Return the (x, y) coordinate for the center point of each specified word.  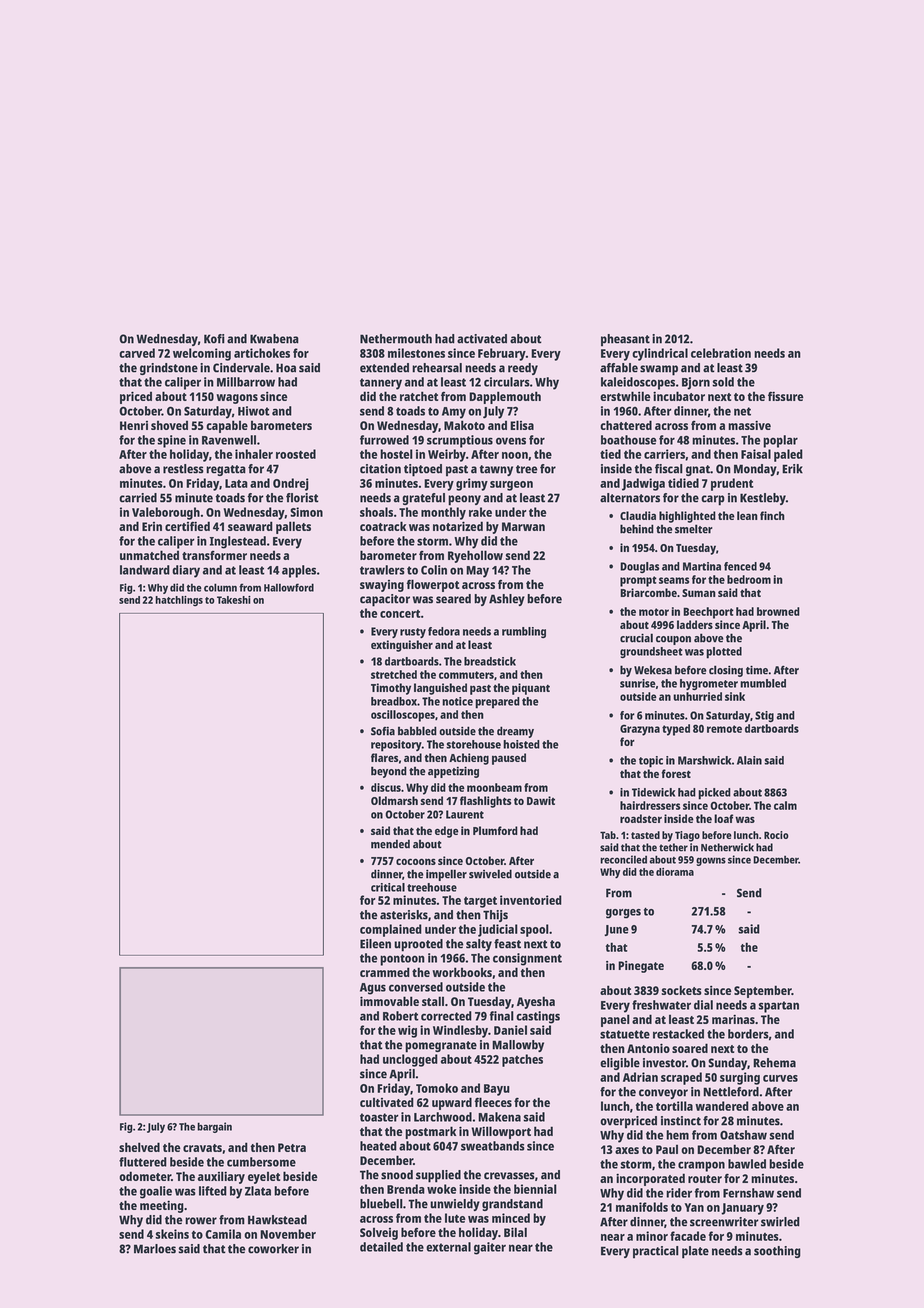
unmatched (149, 555)
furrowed (384, 440)
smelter (694, 529)
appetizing (453, 772)
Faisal (756, 454)
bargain (214, 1127)
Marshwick (704, 760)
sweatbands (493, 1146)
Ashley (507, 600)
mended (390, 844)
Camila (223, 1234)
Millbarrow (246, 382)
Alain (749, 760)
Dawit (541, 800)
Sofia (383, 731)
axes (627, 1150)
